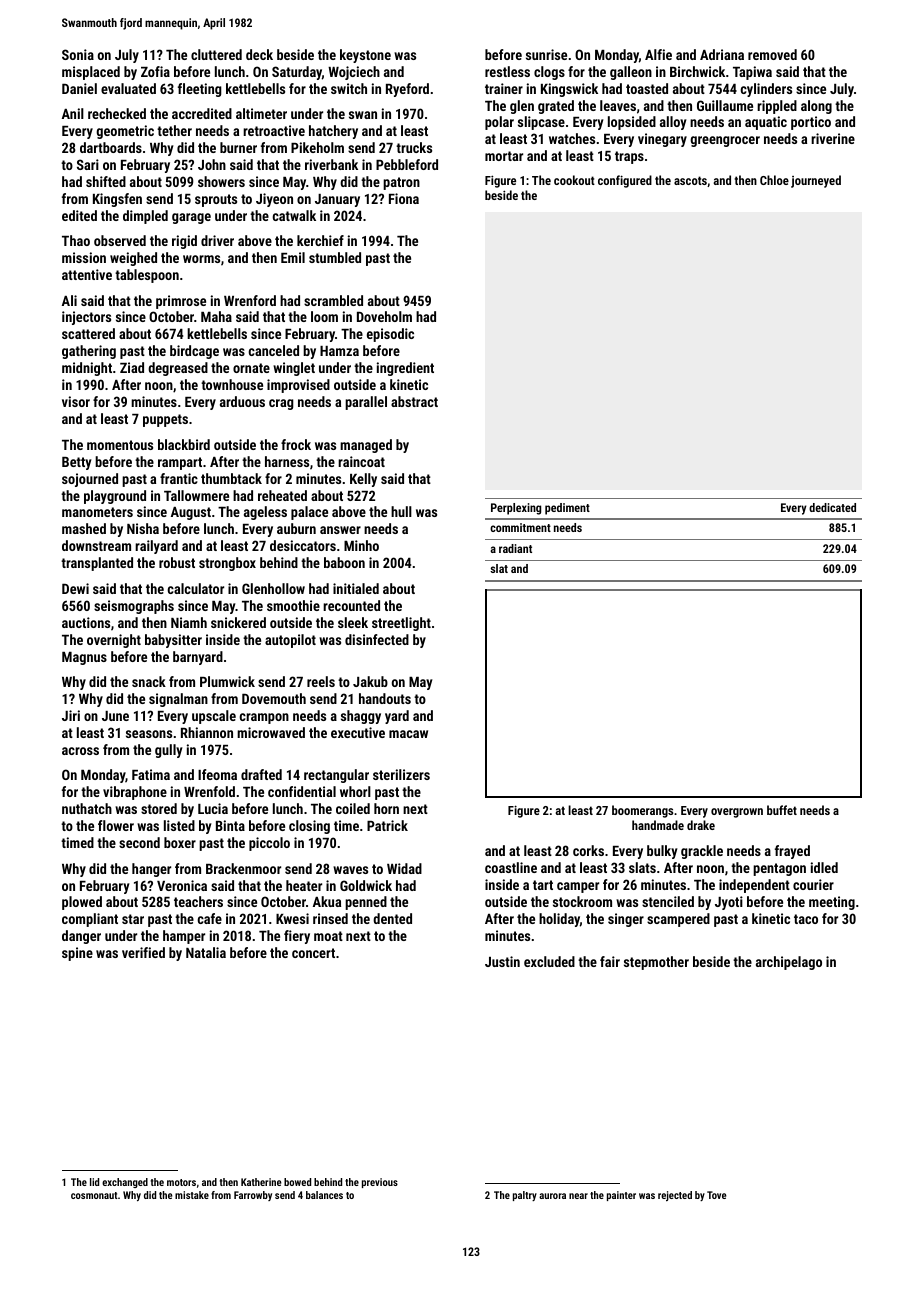 The width and height of the screenshot is (924, 1314). I want to click on radiant, so click(515, 548).
